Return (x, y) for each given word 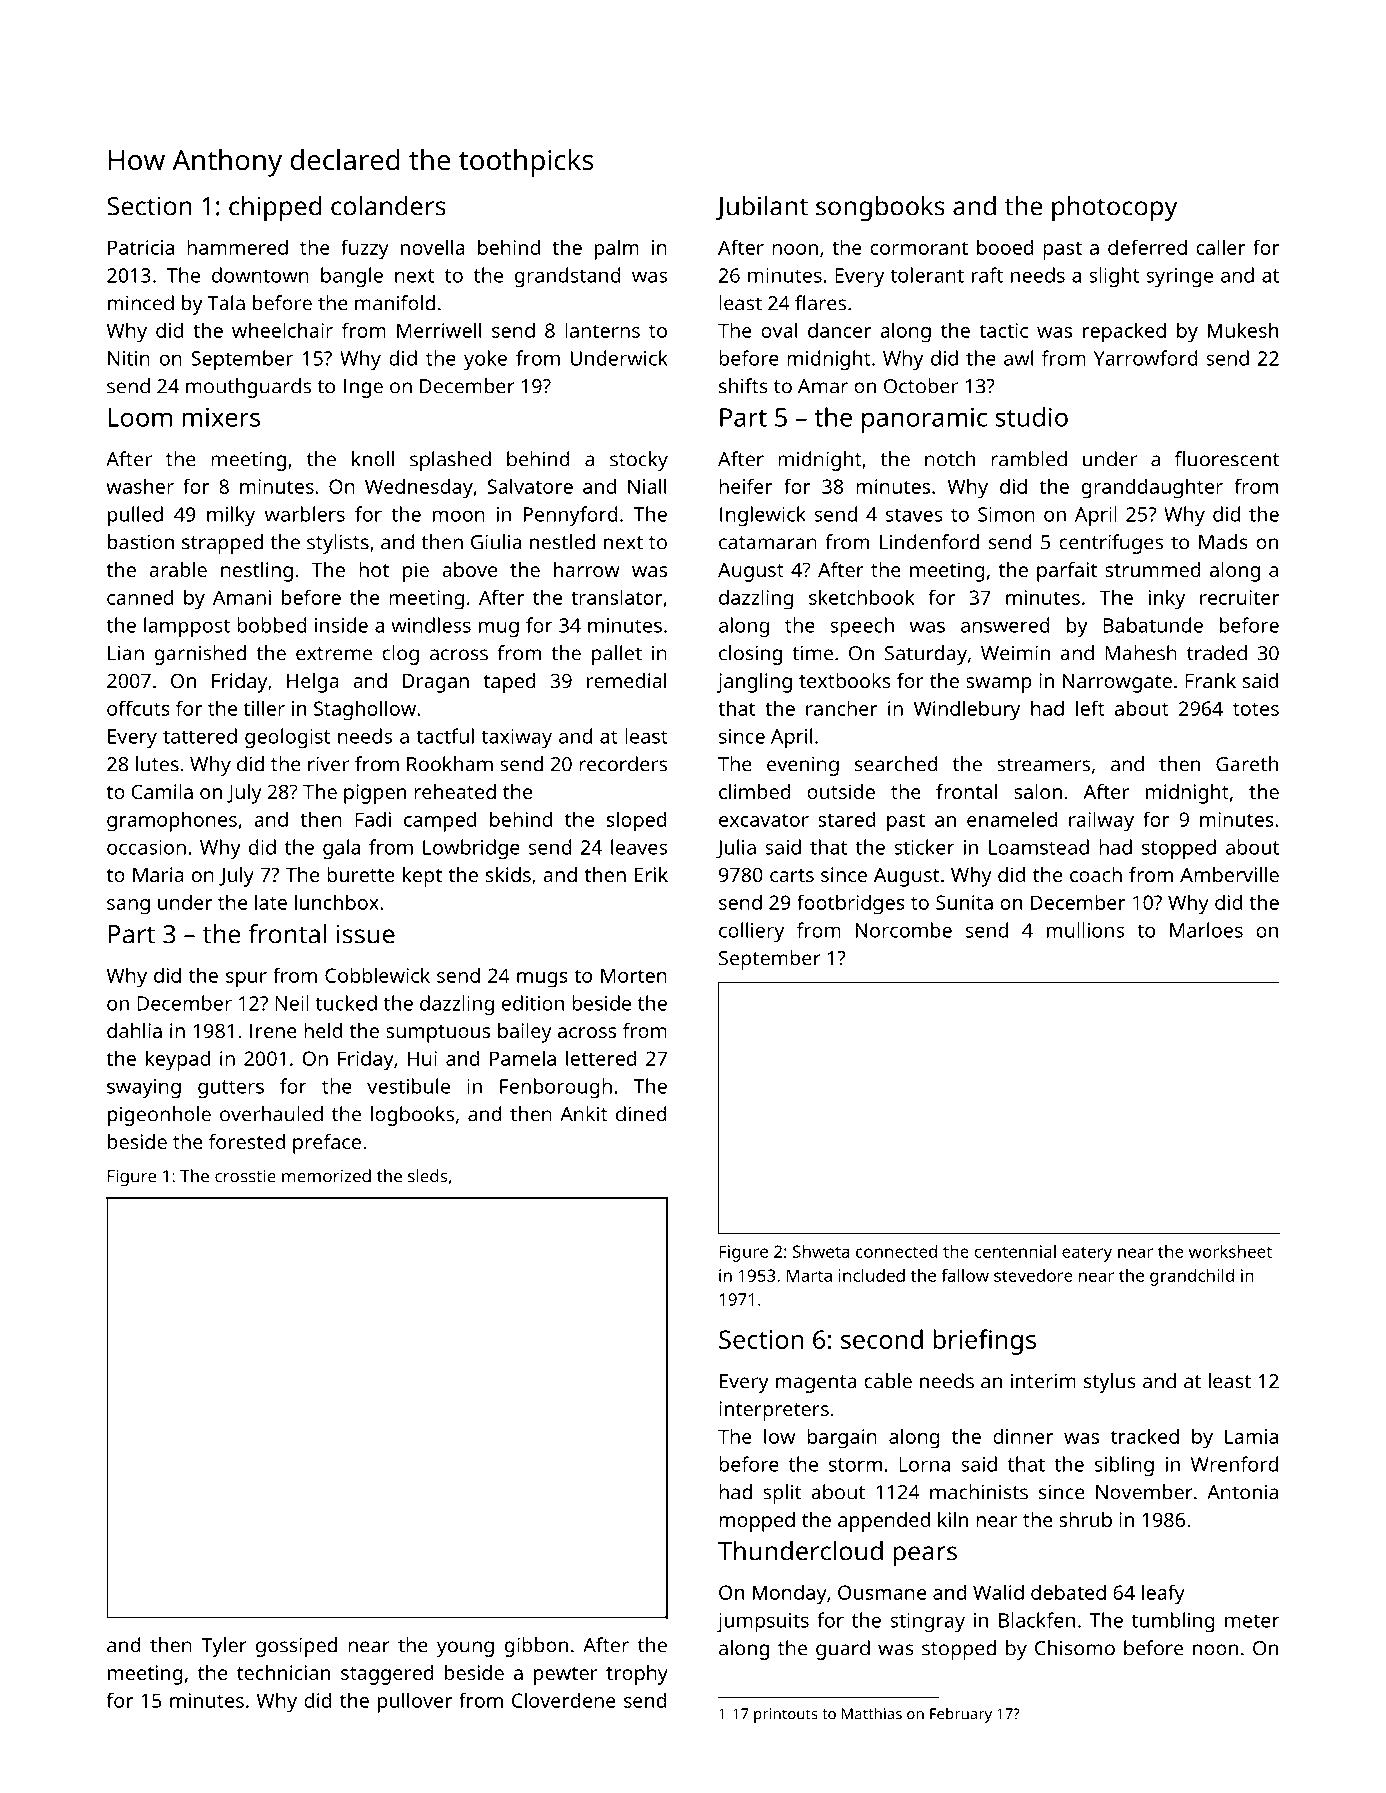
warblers (305, 514)
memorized (326, 1176)
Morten (634, 975)
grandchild (1192, 1277)
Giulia (496, 542)
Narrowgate (1117, 683)
